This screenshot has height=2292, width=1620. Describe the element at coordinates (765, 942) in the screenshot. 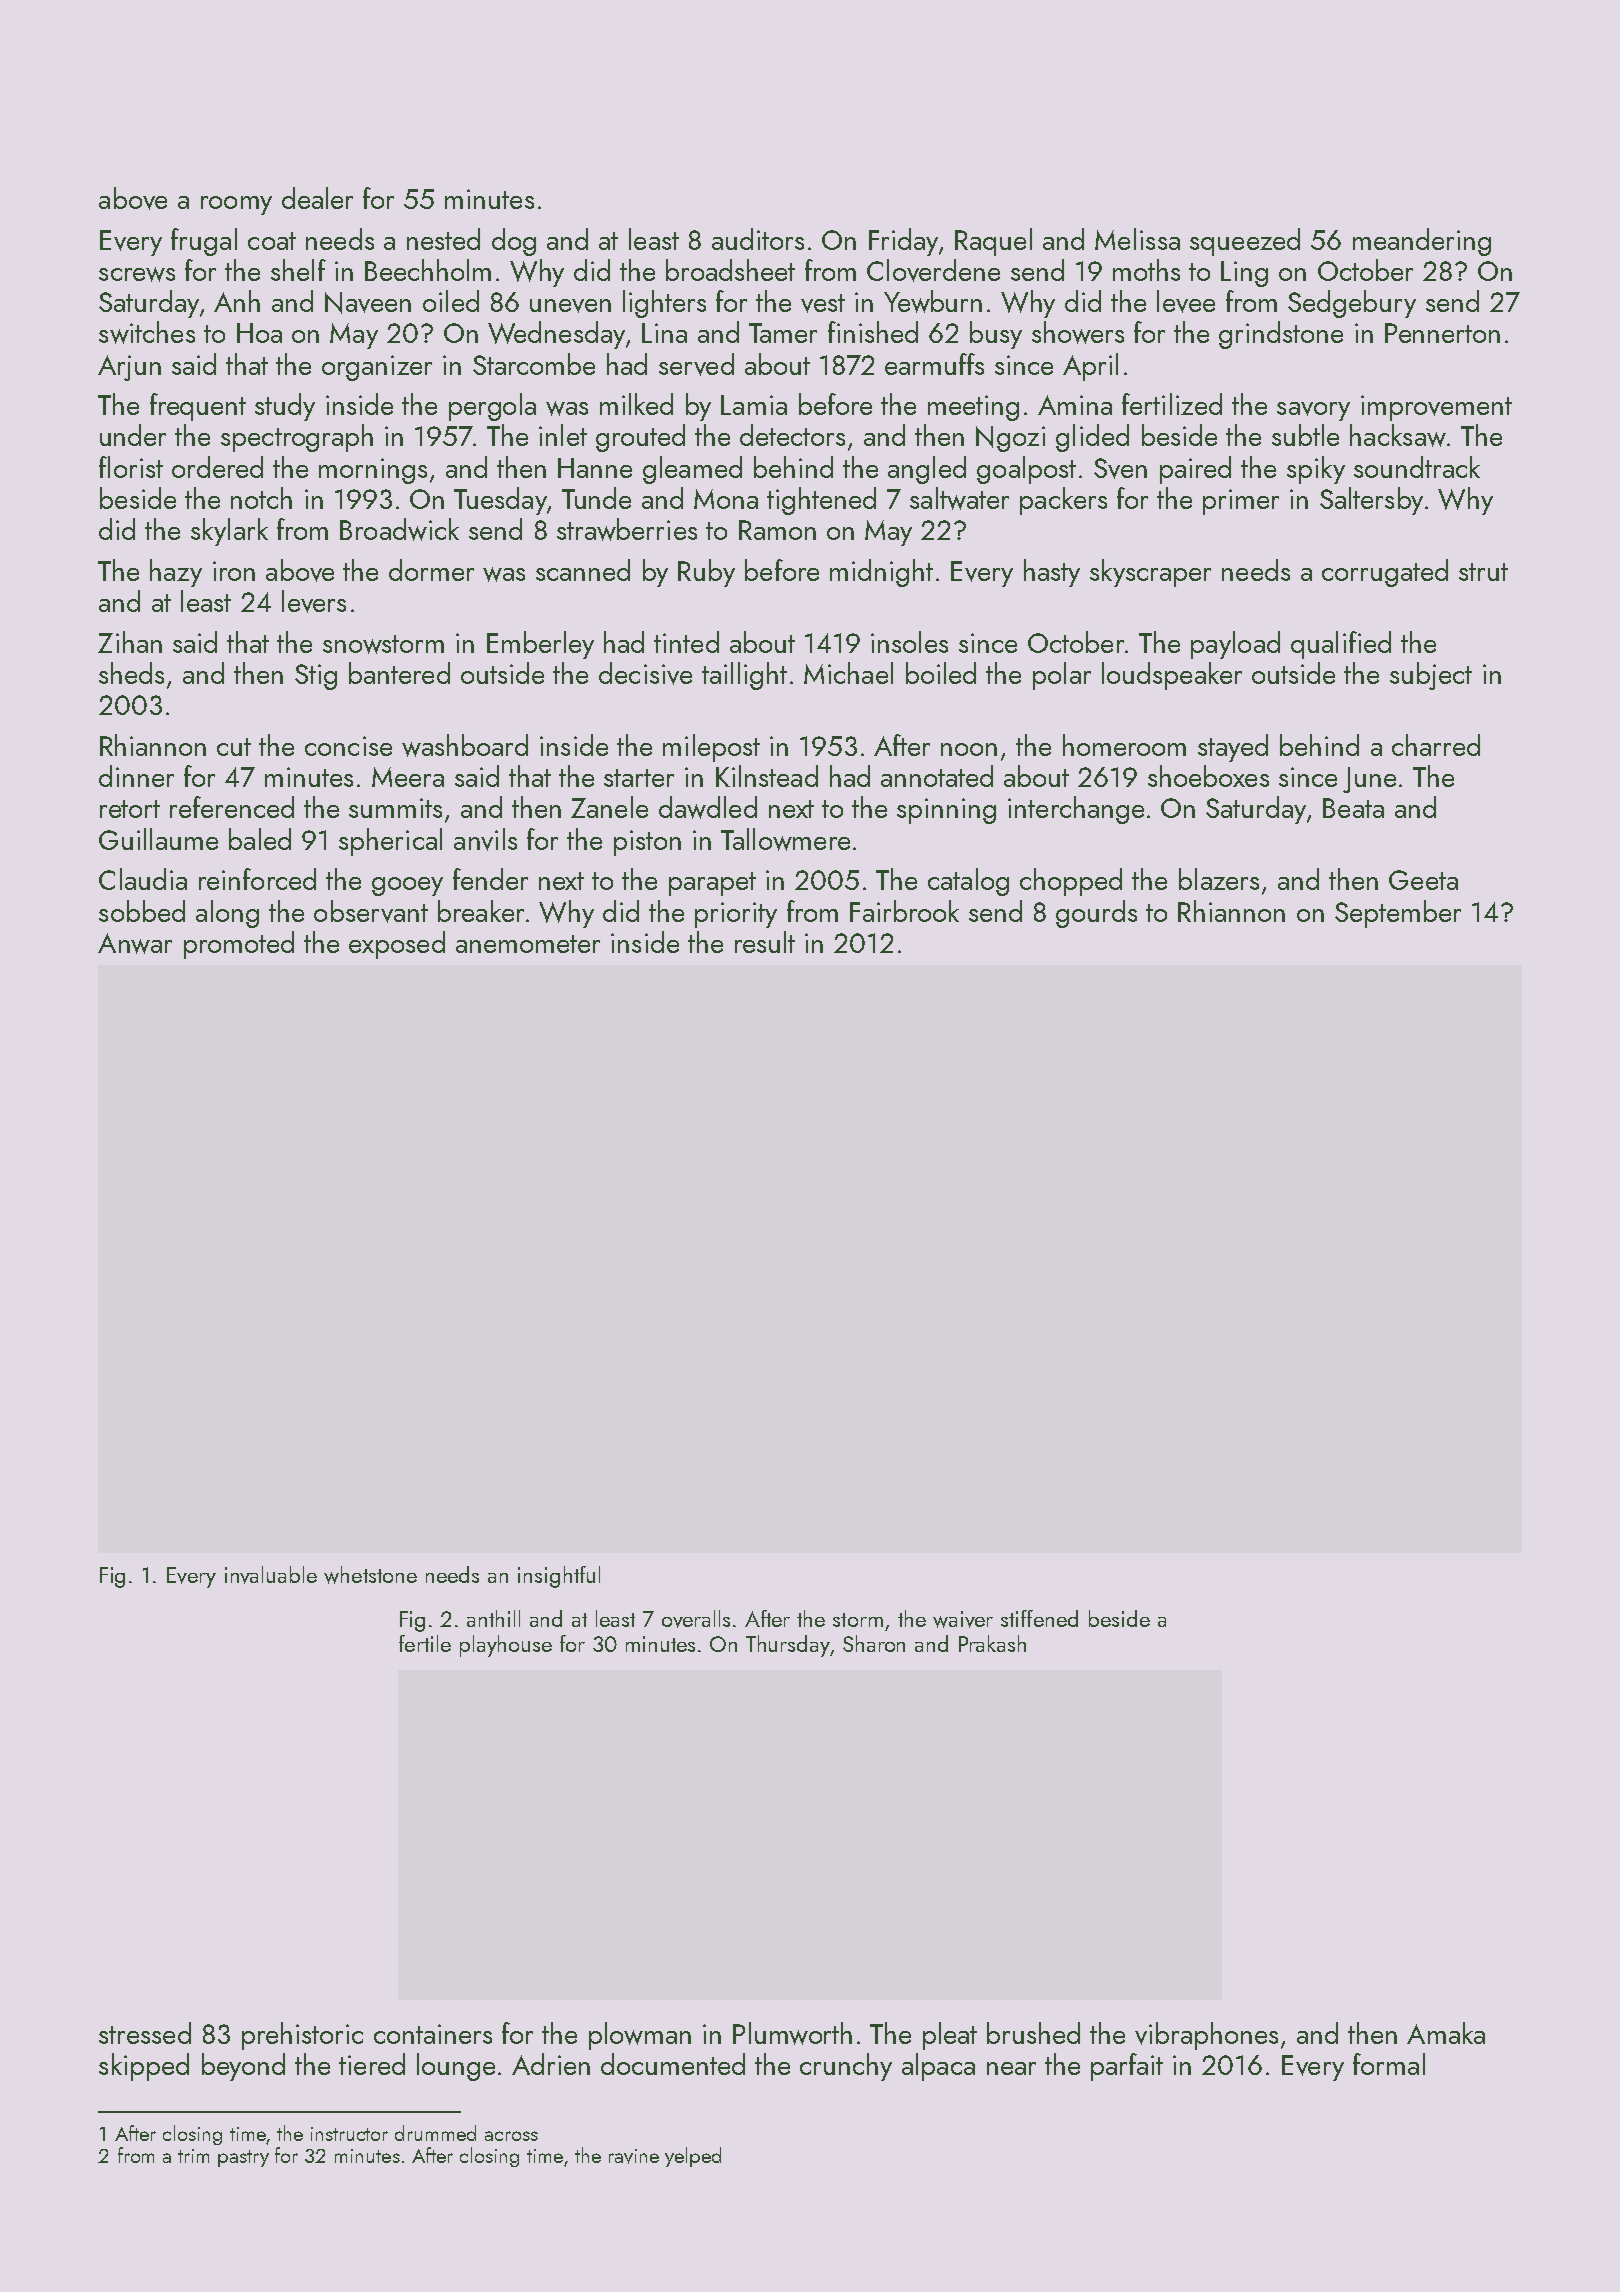

I see `result` at that location.
